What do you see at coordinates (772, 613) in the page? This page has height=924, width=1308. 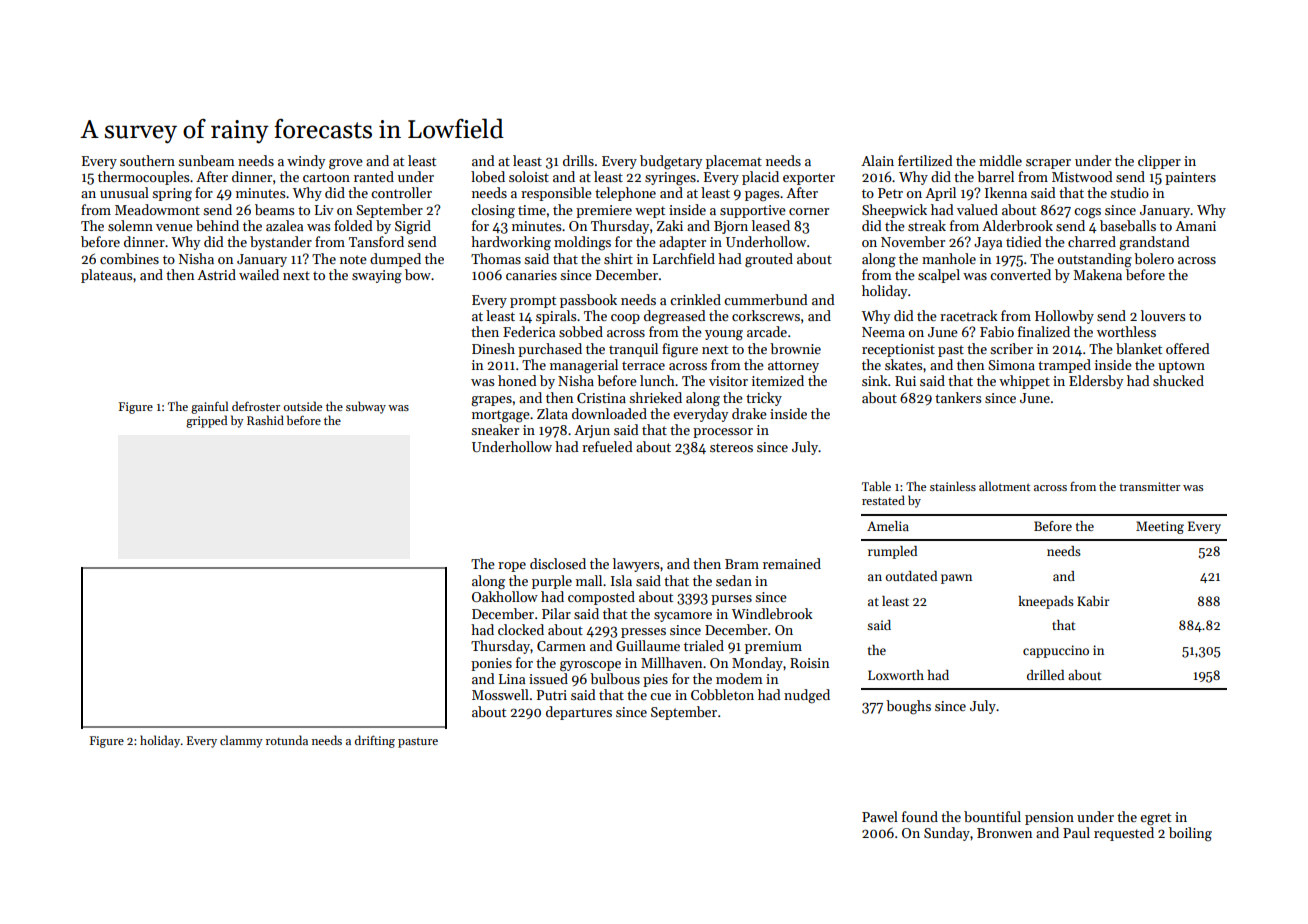 I see `Windlebrook` at bounding box center [772, 613].
